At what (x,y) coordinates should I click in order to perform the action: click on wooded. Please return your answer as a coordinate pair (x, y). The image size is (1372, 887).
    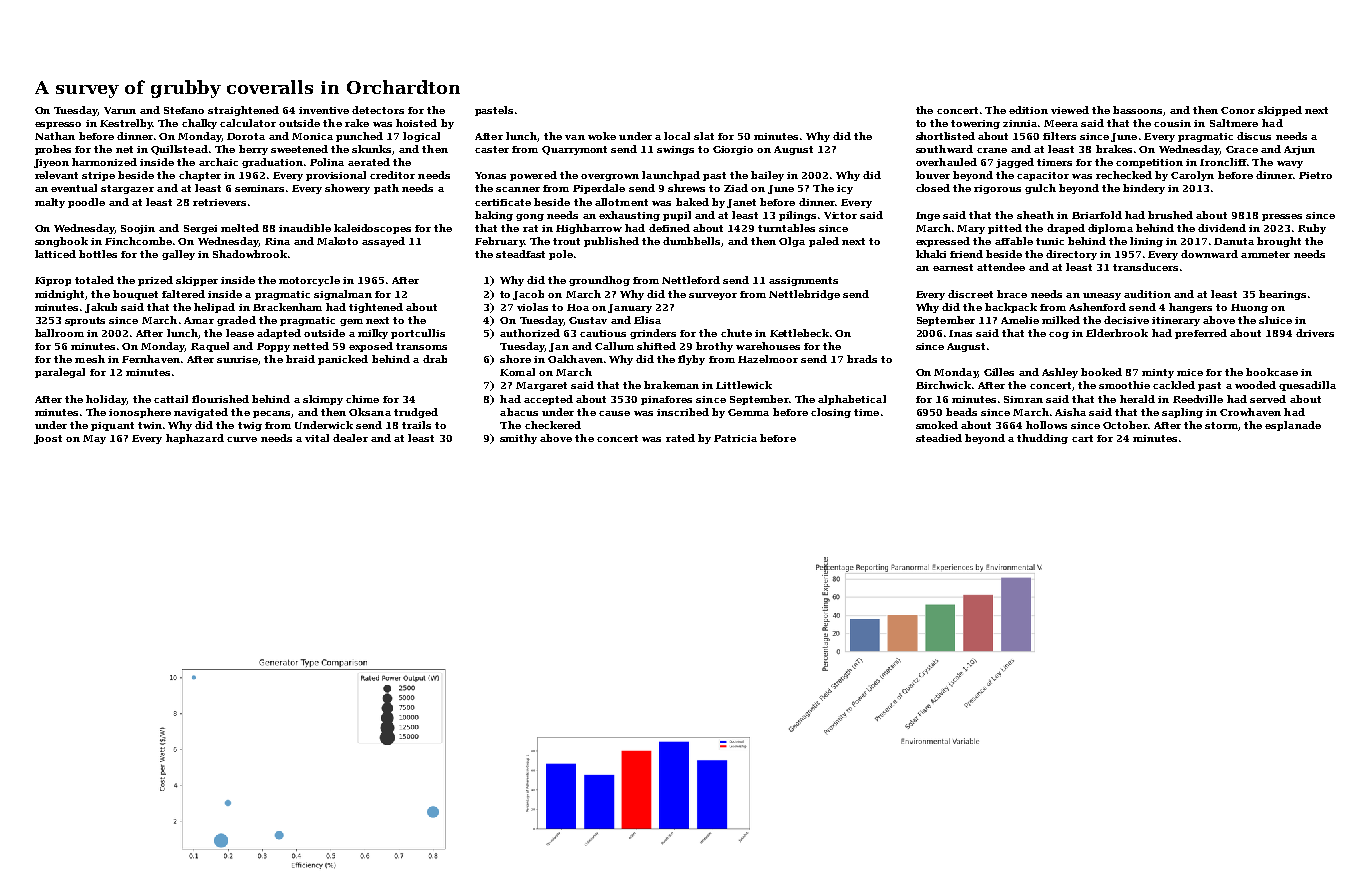
    Looking at the image, I should click on (1255, 385).
